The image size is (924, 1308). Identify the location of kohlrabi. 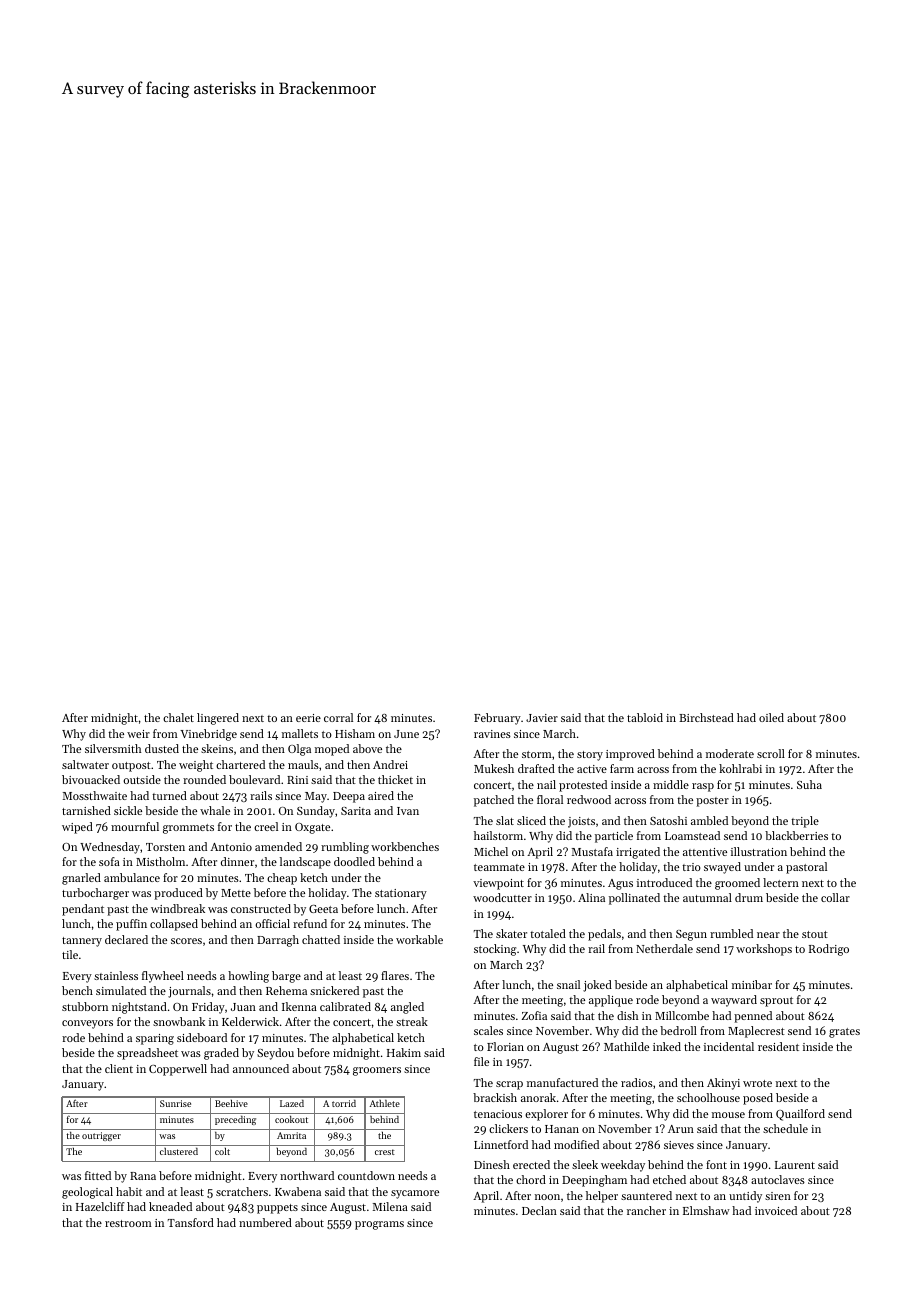
(740, 768).
